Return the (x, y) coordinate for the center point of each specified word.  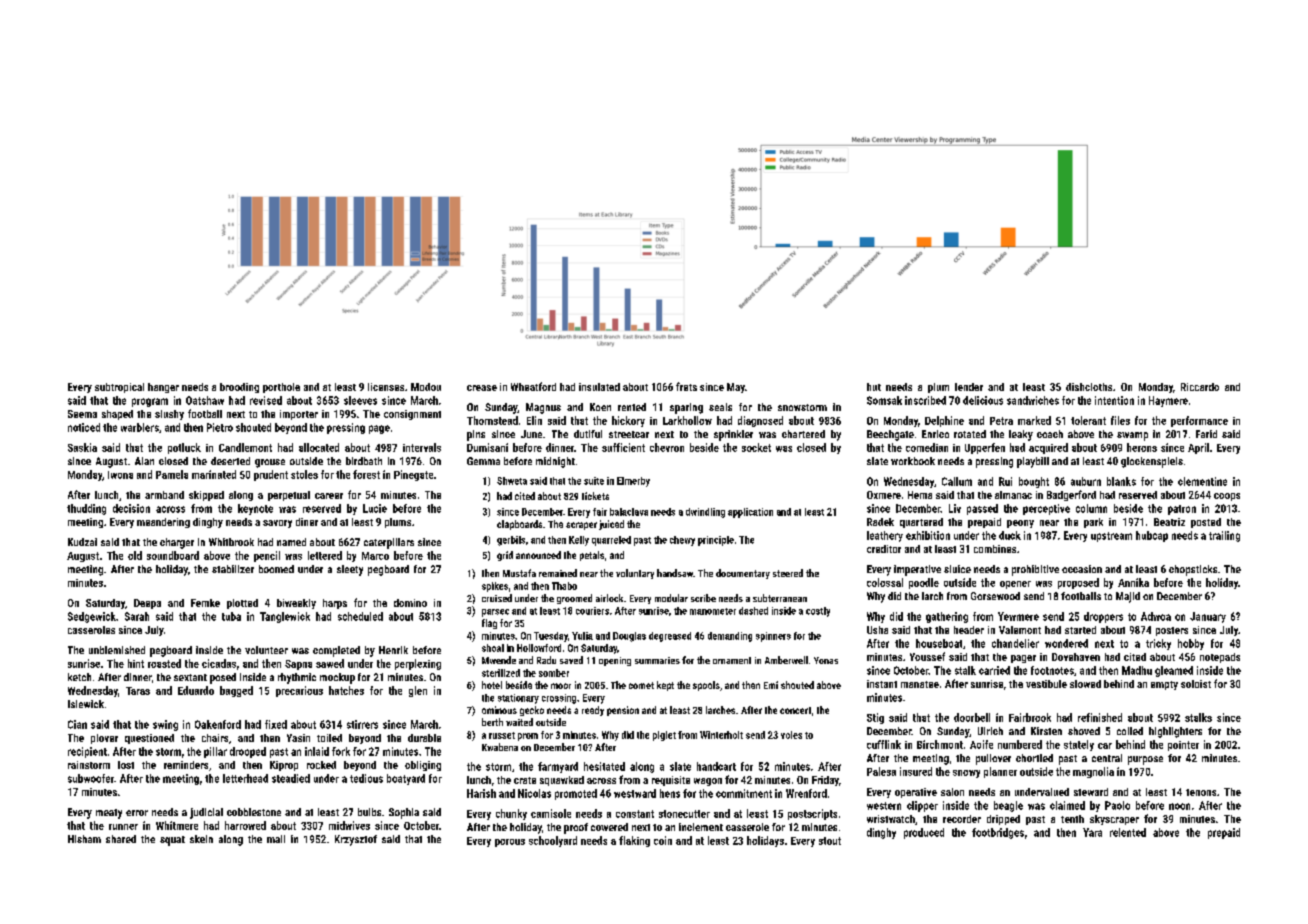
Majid (1128, 597)
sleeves (360, 400)
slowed (1085, 684)
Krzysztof (356, 840)
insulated (599, 387)
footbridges (998, 833)
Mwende (499, 660)
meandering (163, 523)
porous (510, 843)
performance (1199, 421)
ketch (79, 677)
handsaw (675, 573)
